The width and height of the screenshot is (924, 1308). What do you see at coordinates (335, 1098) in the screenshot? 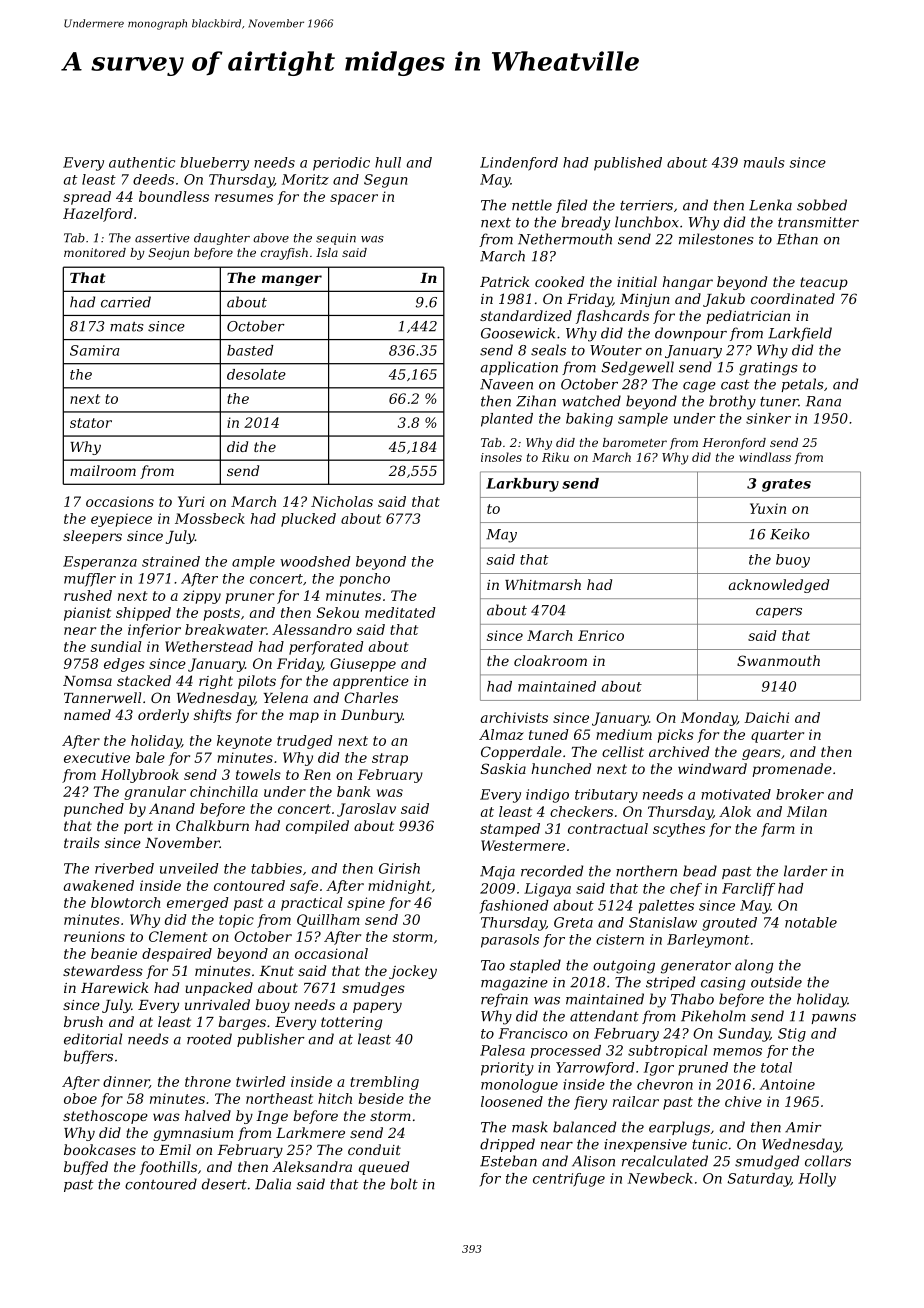
I see `hitch` at bounding box center [335, 1098].
